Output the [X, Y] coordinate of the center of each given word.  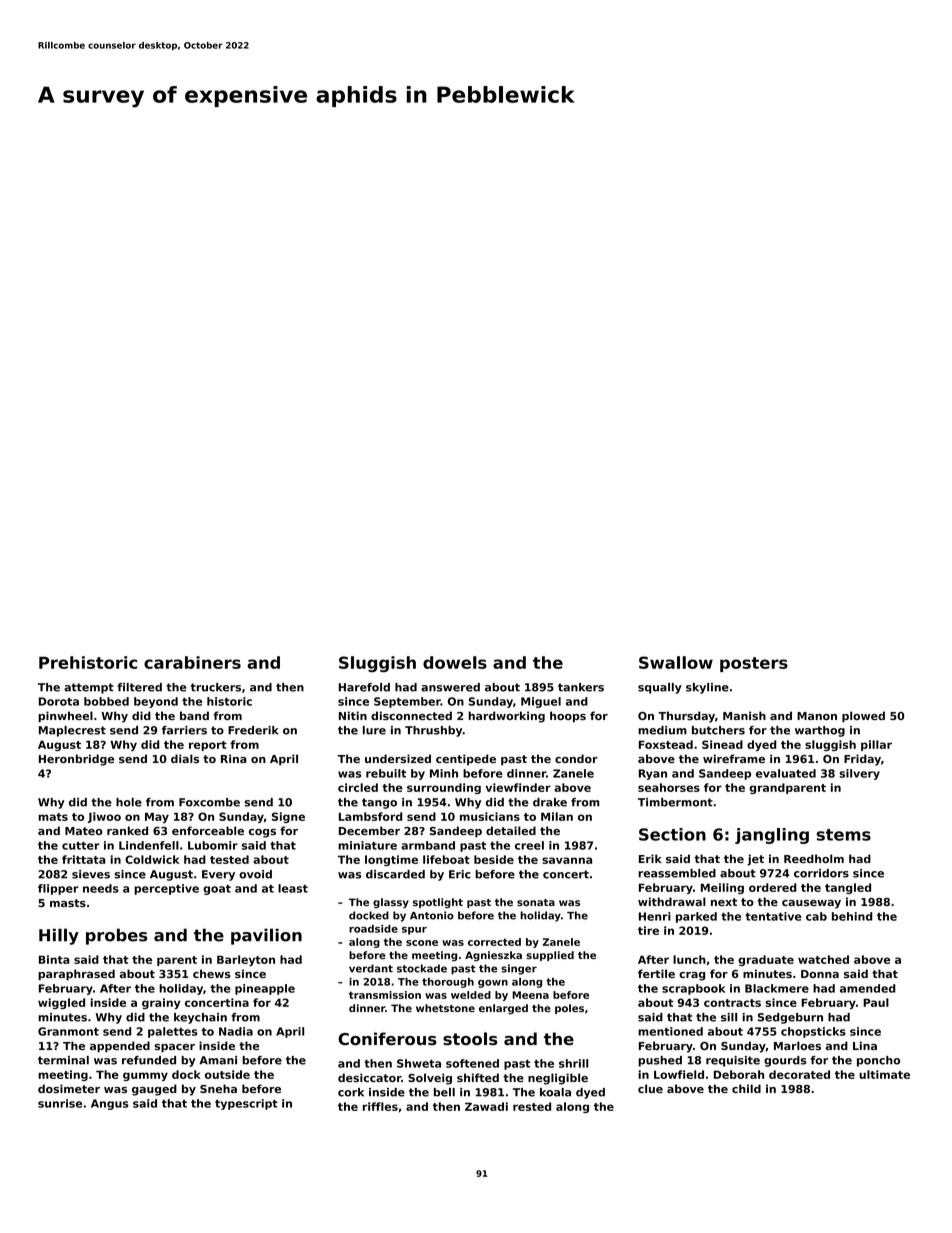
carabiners [192, 662]
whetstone [445, 1008]
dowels [455, 662]
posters [754, 664]
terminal [63, 1060]
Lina [865, 1045]
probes [117, 936]
